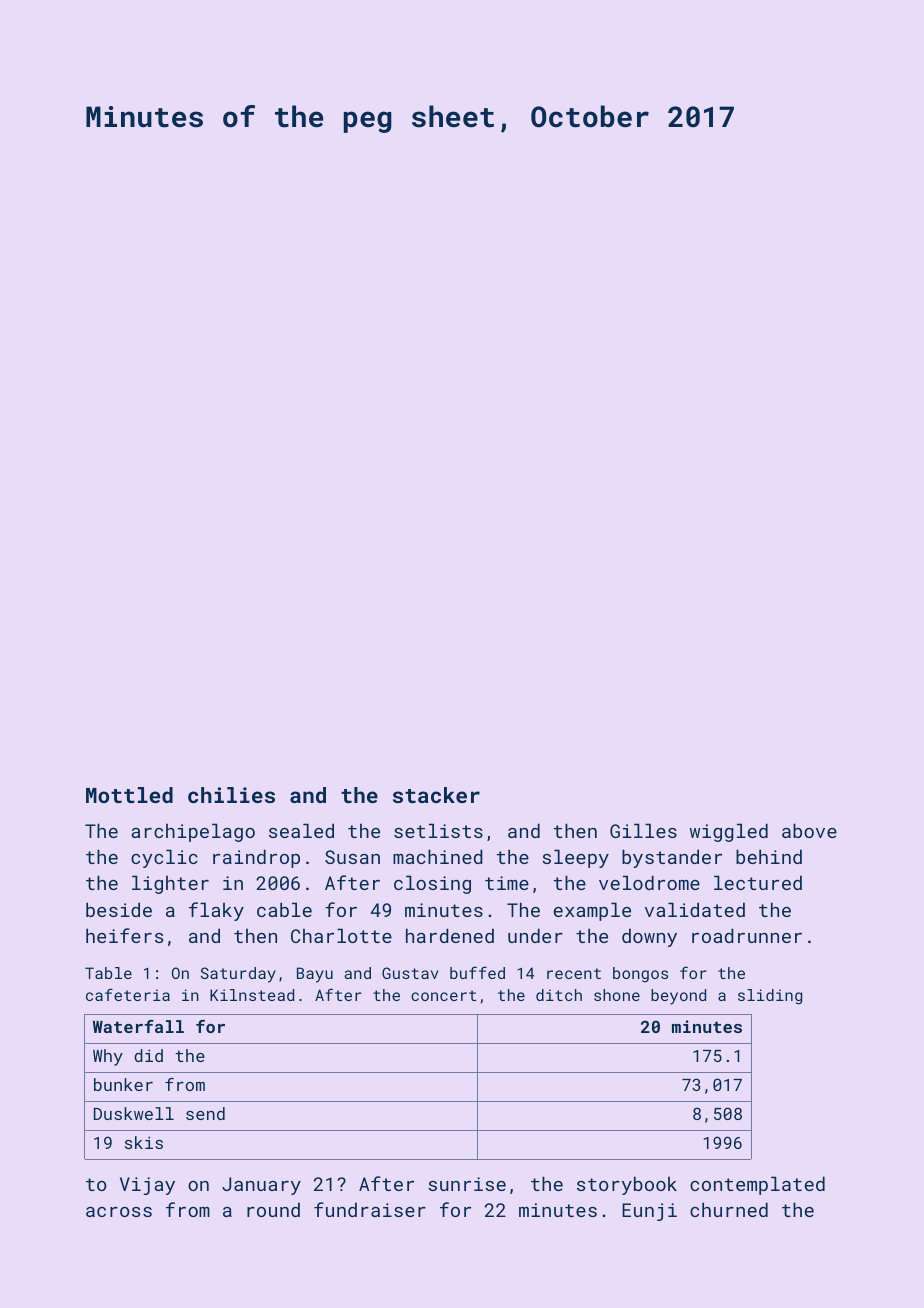  Describe the element at coordinates (450, 935) in the screenshot. I see `hardened` at that location.
